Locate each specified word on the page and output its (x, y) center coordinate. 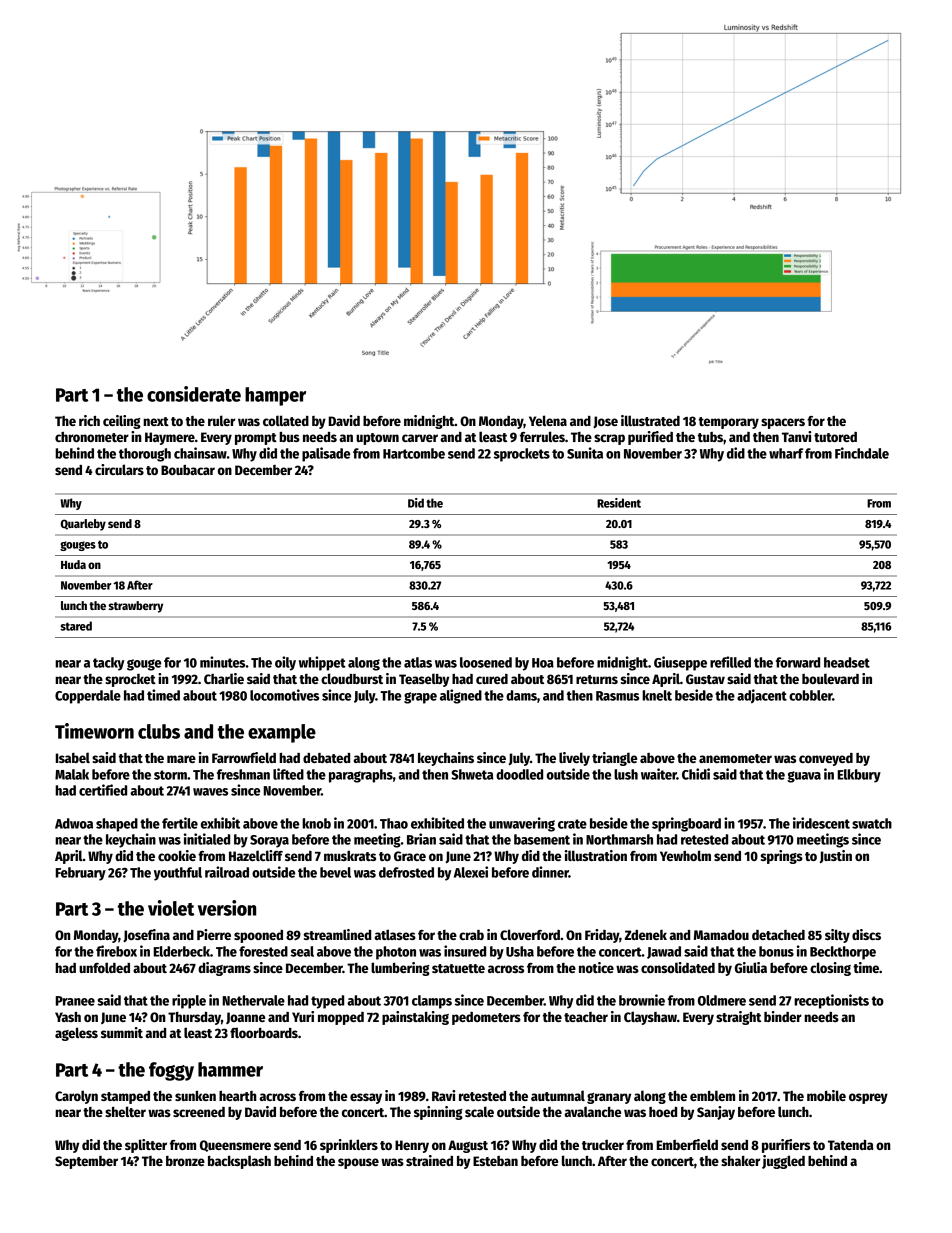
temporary (729, 423)
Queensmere (235, 1146)
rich (89, 420)
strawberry (135, 607)
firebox (116, 951)
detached (778, 935)
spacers (783, 423)
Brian (421, 839)
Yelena (548, 420)
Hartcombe (414, 453)
